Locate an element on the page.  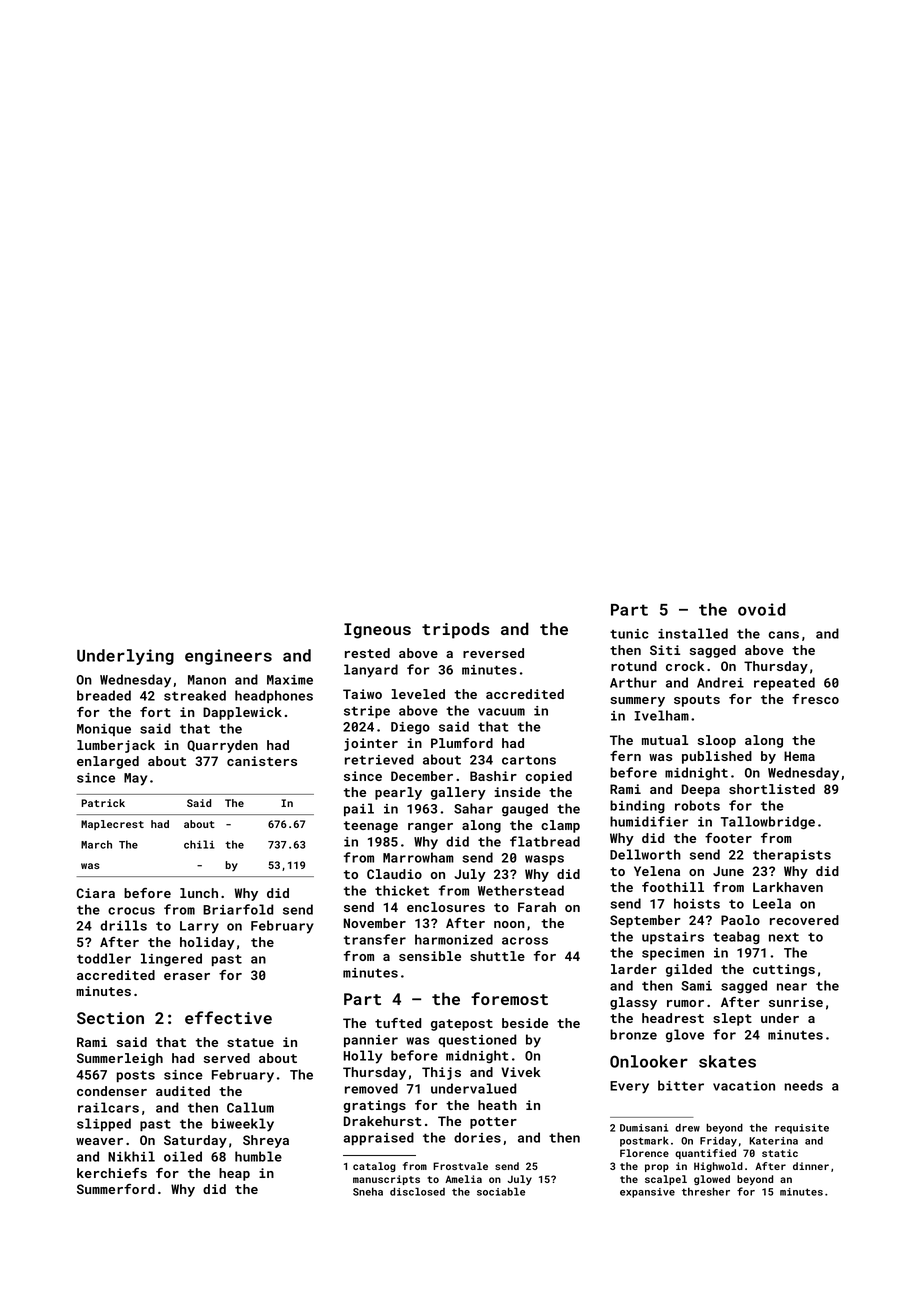
reversed is located at coordinates (493, 653).
